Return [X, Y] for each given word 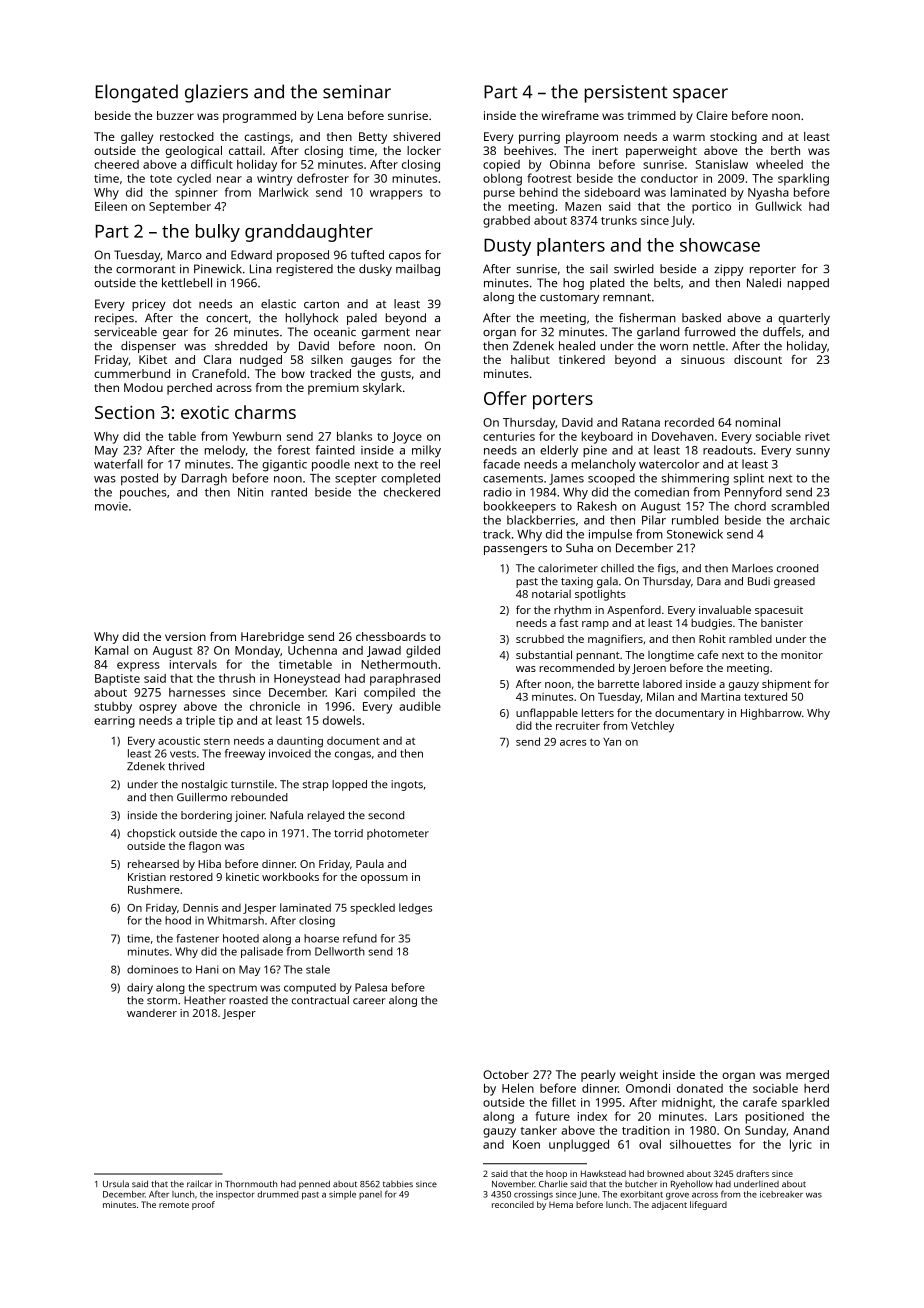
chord [750, 506]
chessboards [391, 636]
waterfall [118, 464]
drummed [277, 1194]
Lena [330, 115]
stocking [733, 138]
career [369, 1001]
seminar [357, 92]
